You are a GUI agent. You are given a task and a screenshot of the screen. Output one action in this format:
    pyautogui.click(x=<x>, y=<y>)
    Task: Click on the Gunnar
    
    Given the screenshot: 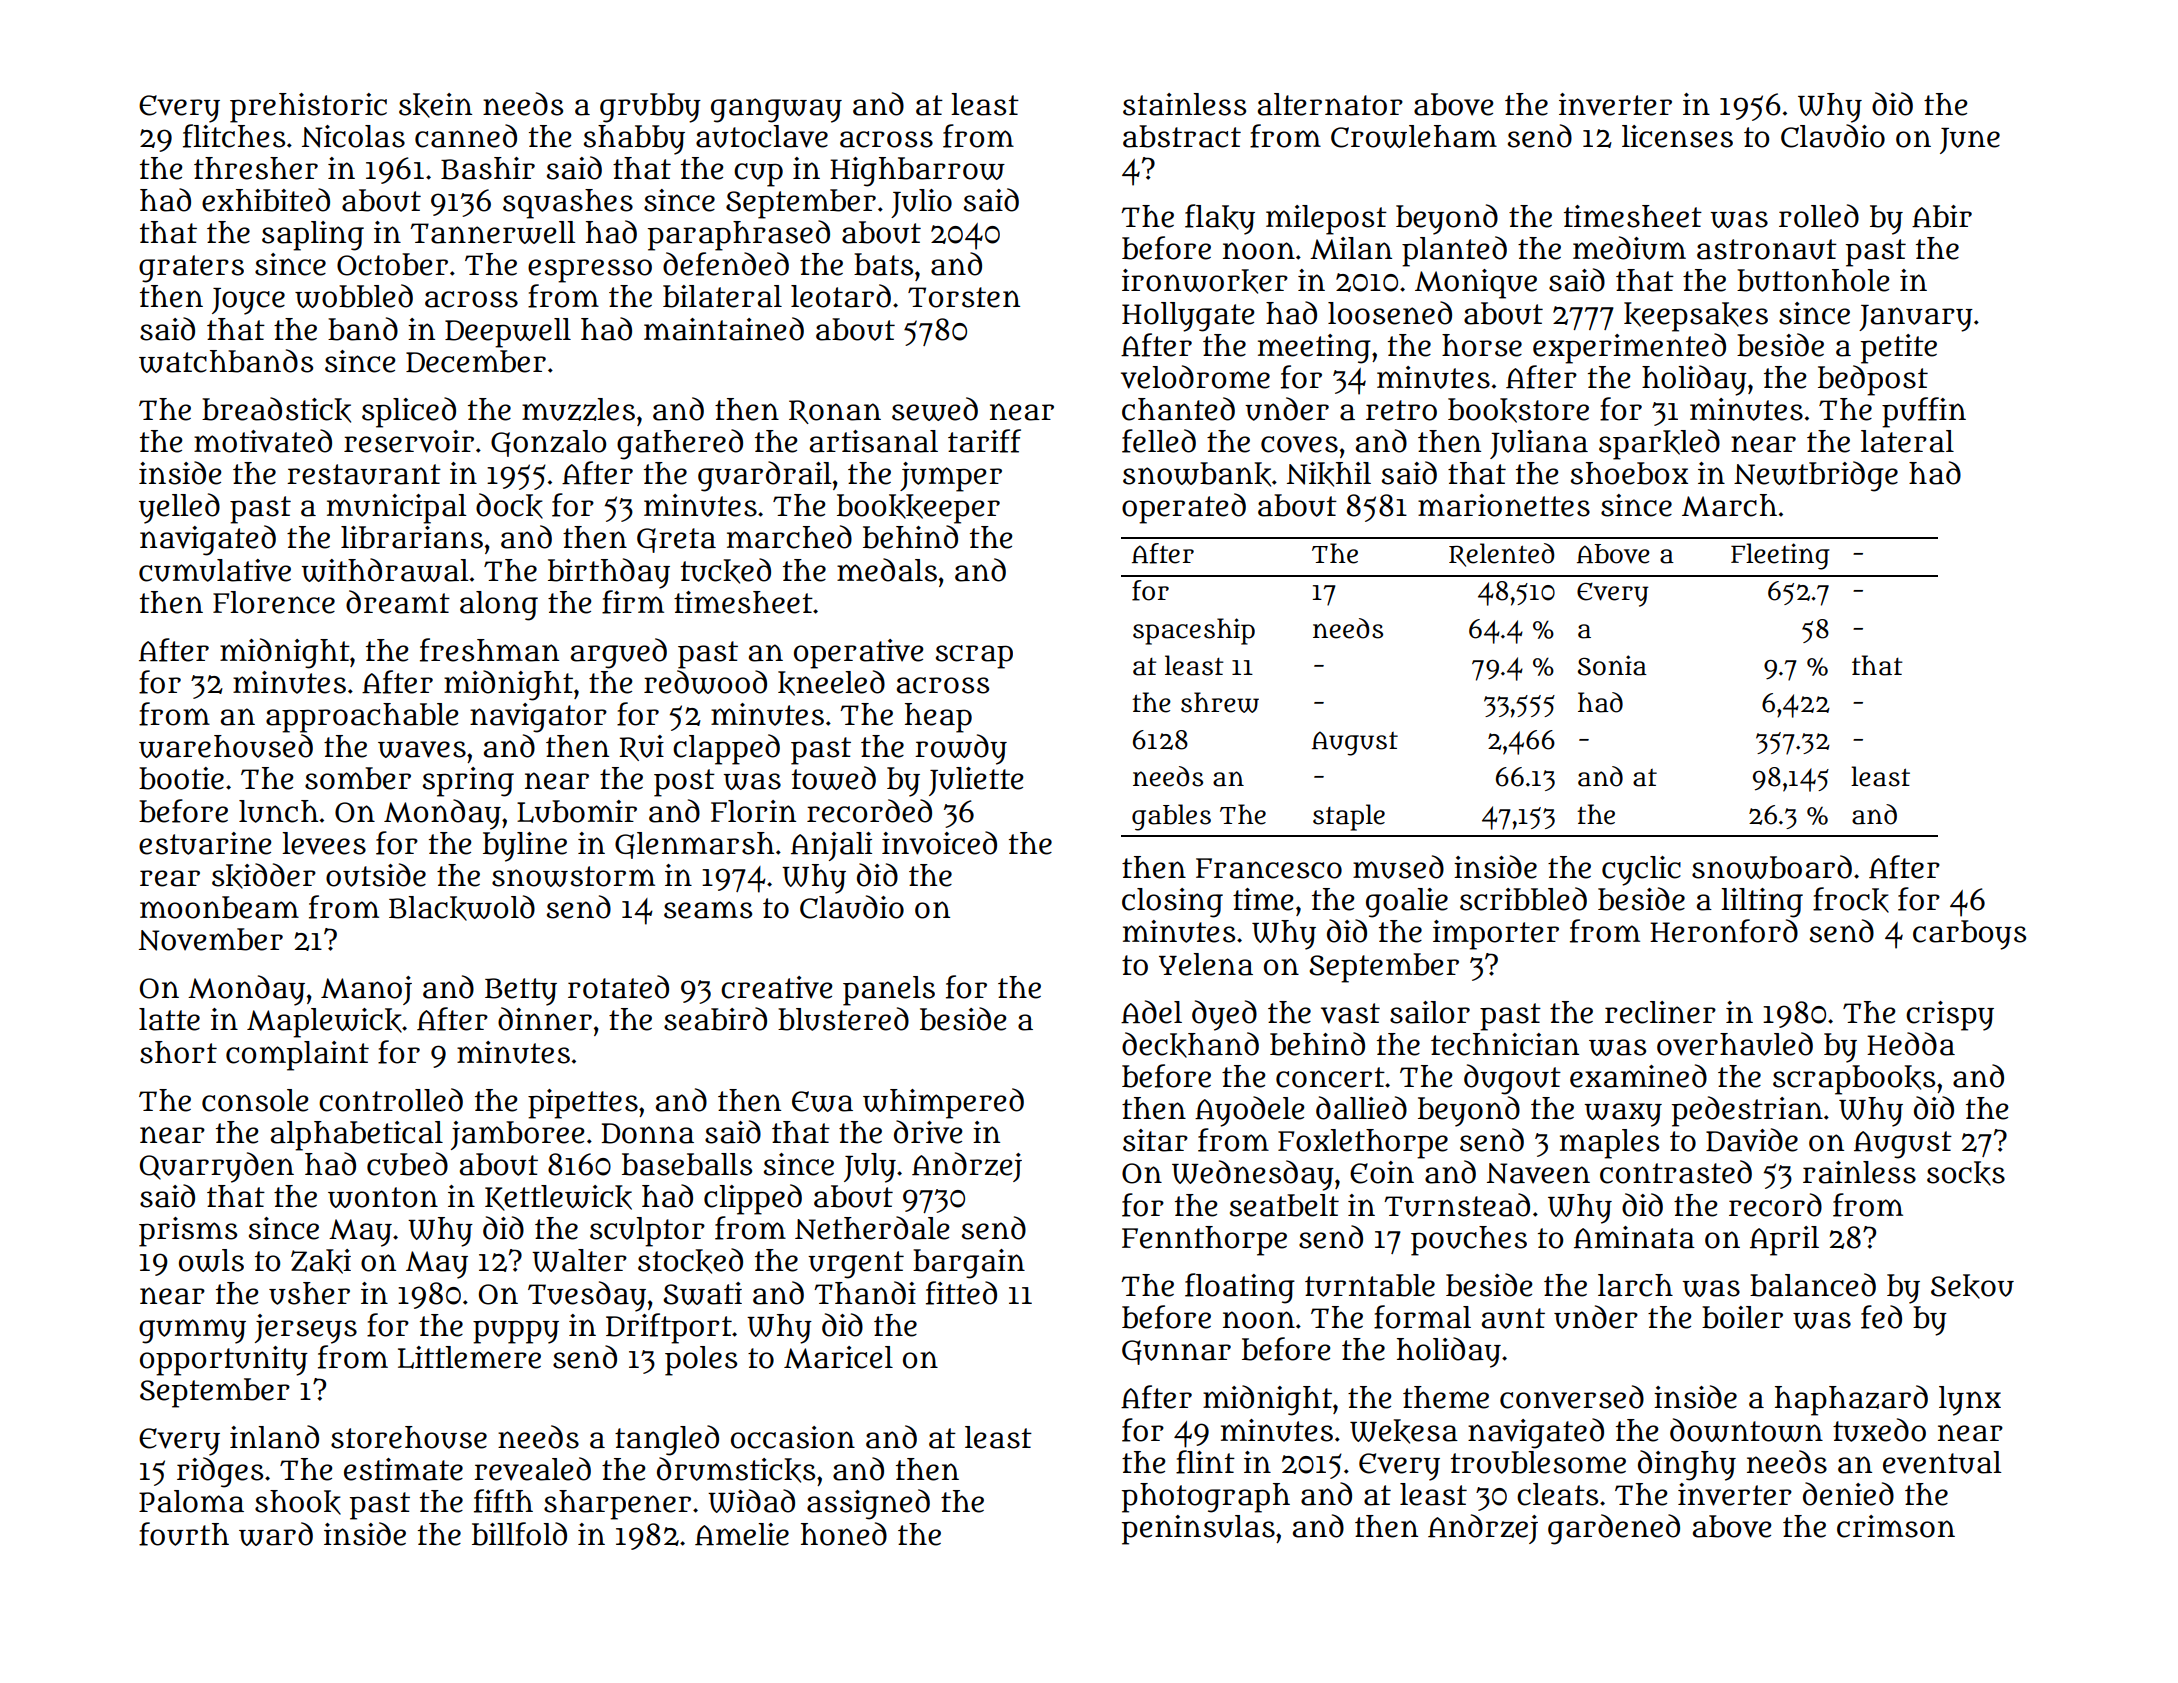 What is the action you would take?
    pyautogui.click(x=1176, y=1352)
